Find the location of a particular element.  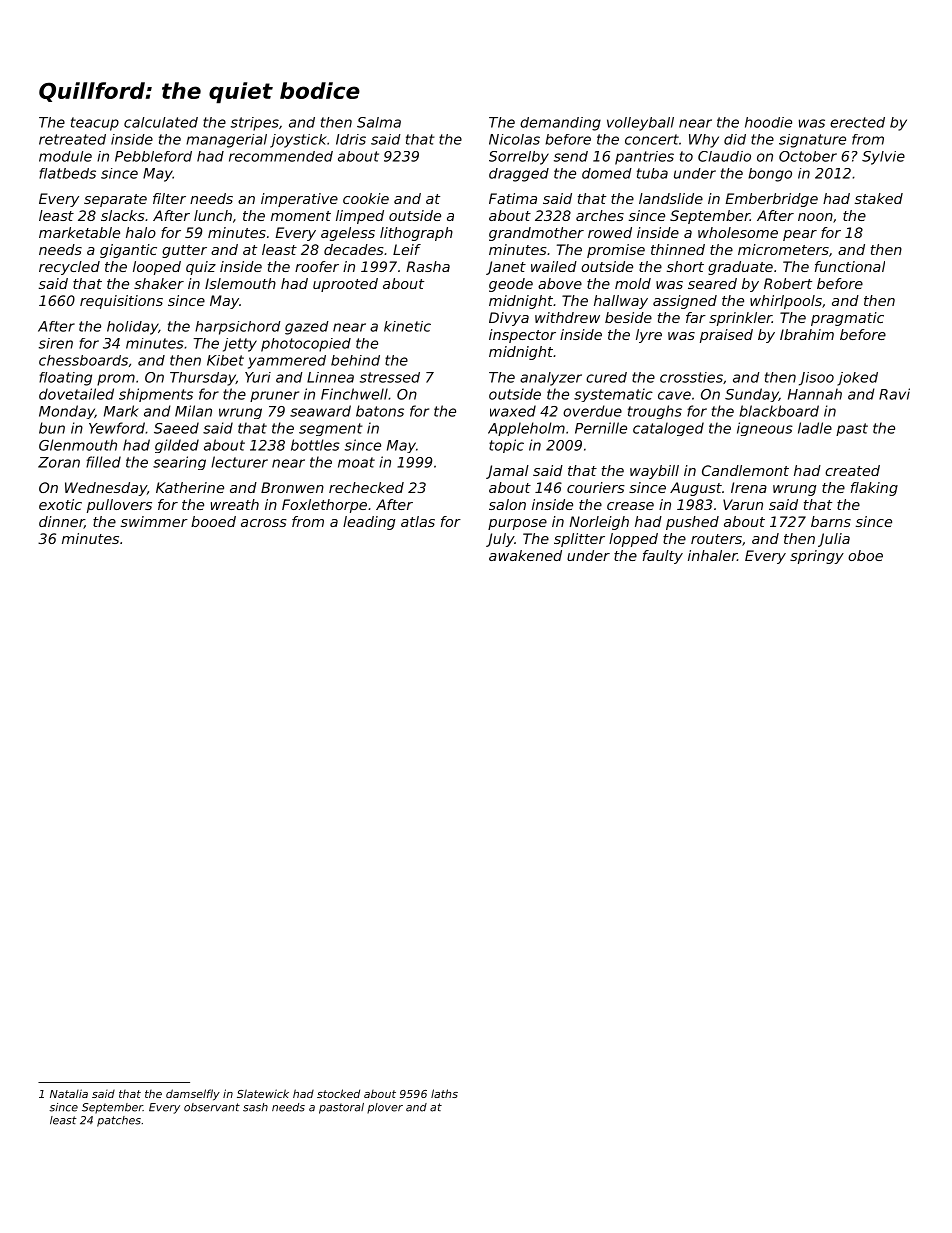

patches is located at coordinates (119, 1121).
